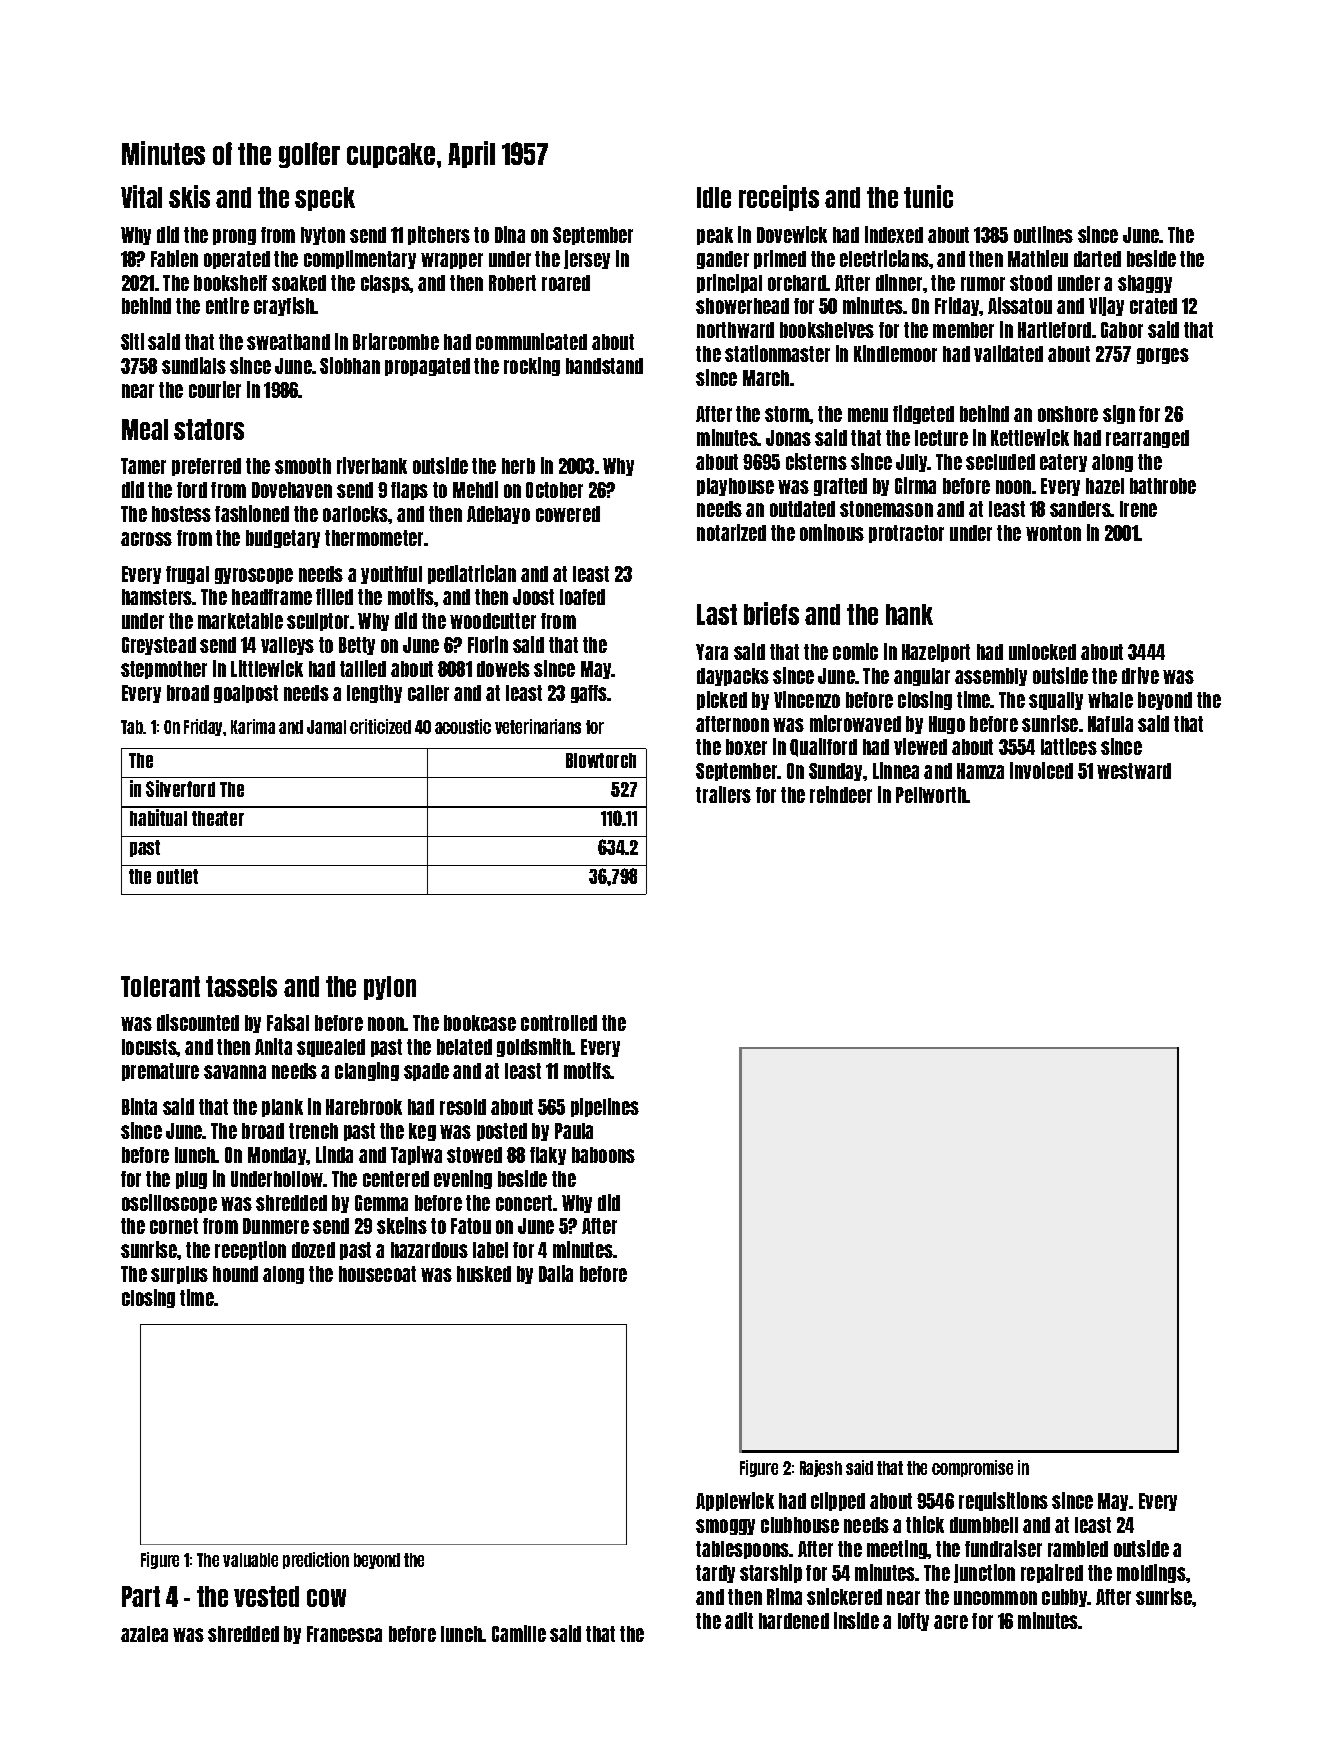 The height and width of the document is (1738, 1343). What do you see at coordinates (283, 539) in the document?
I see `budgetary` at bounding box center [283, 539].
